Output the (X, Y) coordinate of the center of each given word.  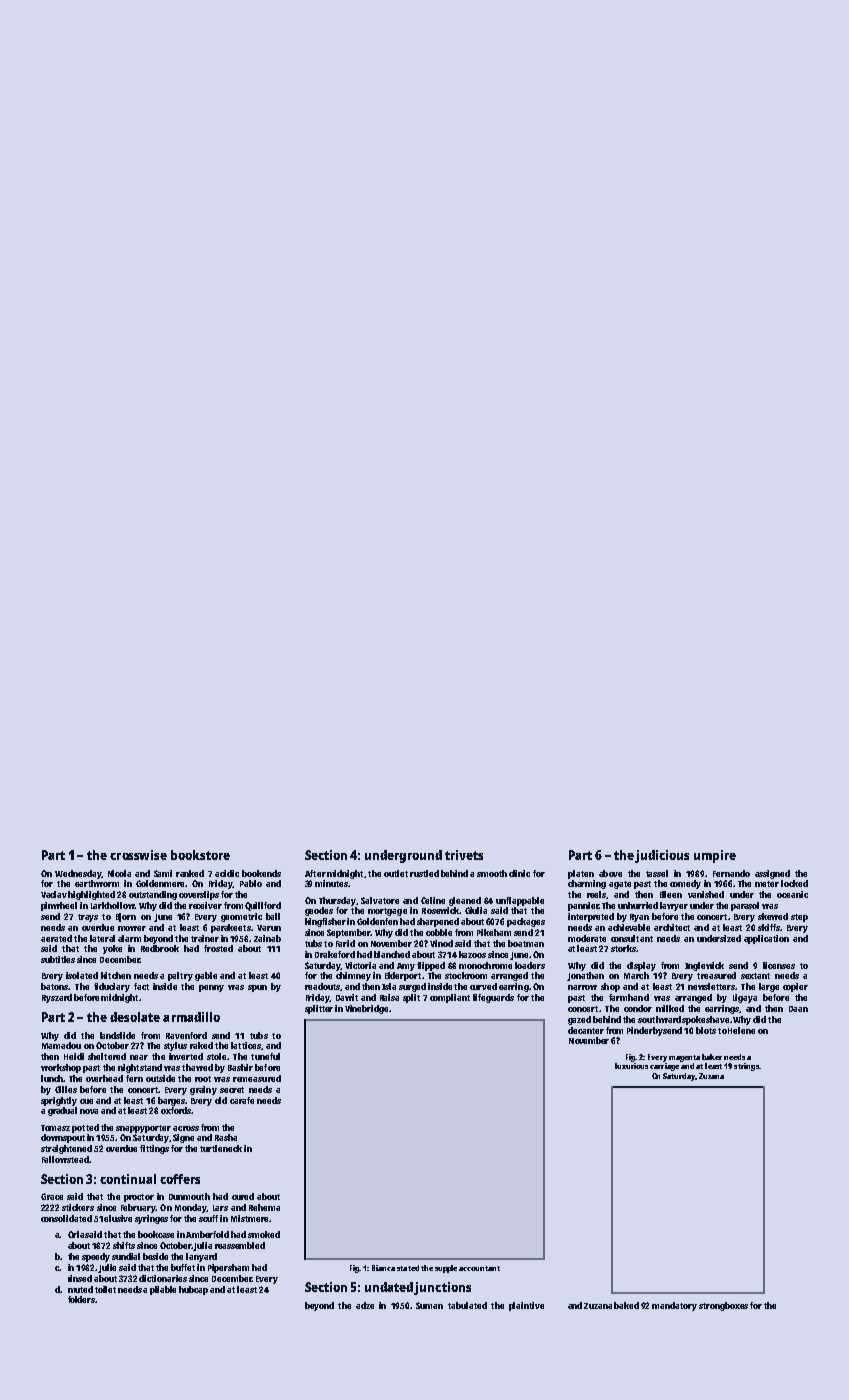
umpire (715, 856)
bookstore (200, 855)
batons (54, 986)
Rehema (264, 1207)
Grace (52, 1196)
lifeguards (493, 998)
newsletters (711, 986)
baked (626, 1305)
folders (82, 1299)
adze (365, 1305)
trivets (464, 855)
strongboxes (723, 1306)
